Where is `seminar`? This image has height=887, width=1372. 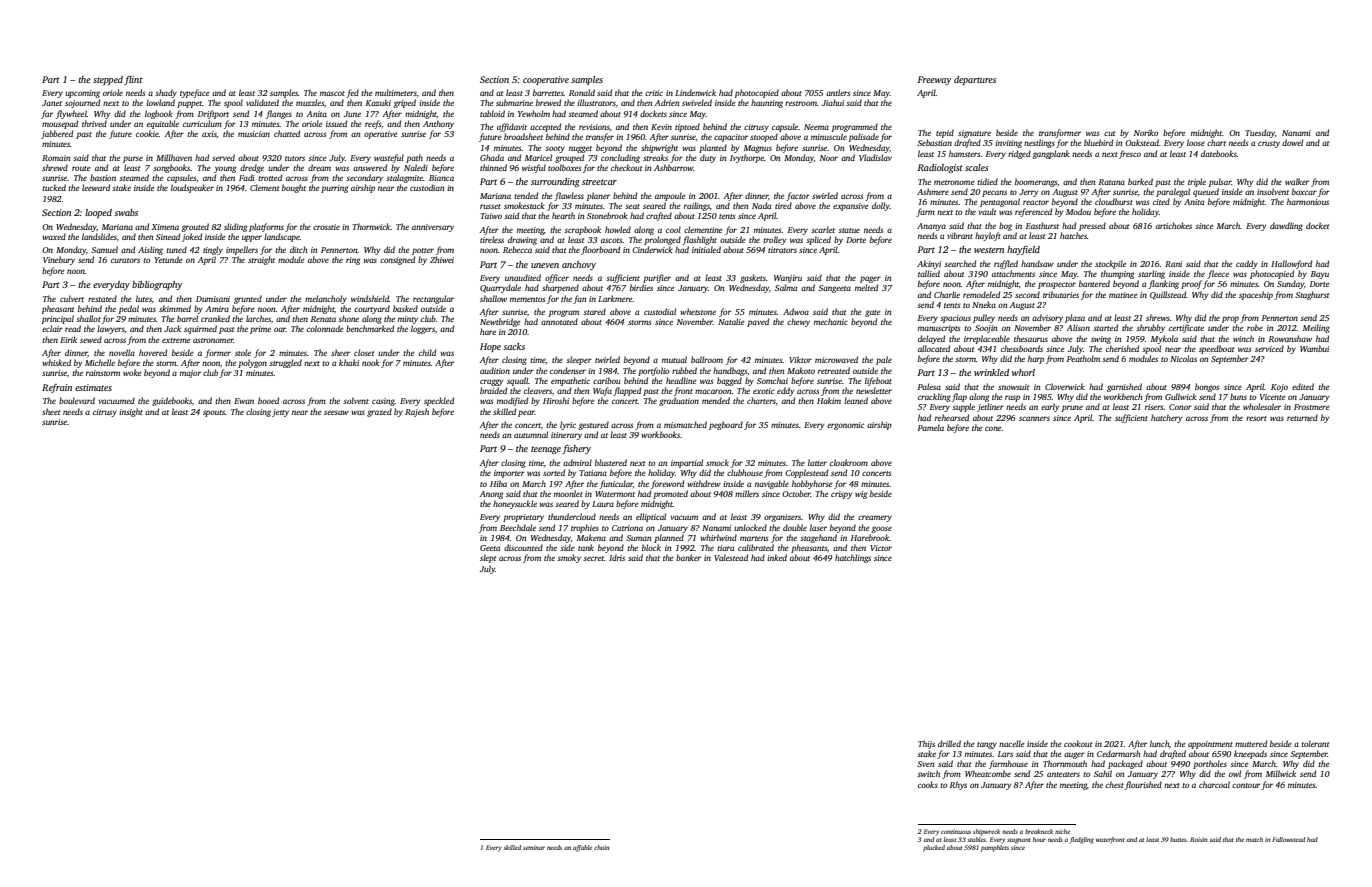
seminar is located at coordinates (534, 847).
